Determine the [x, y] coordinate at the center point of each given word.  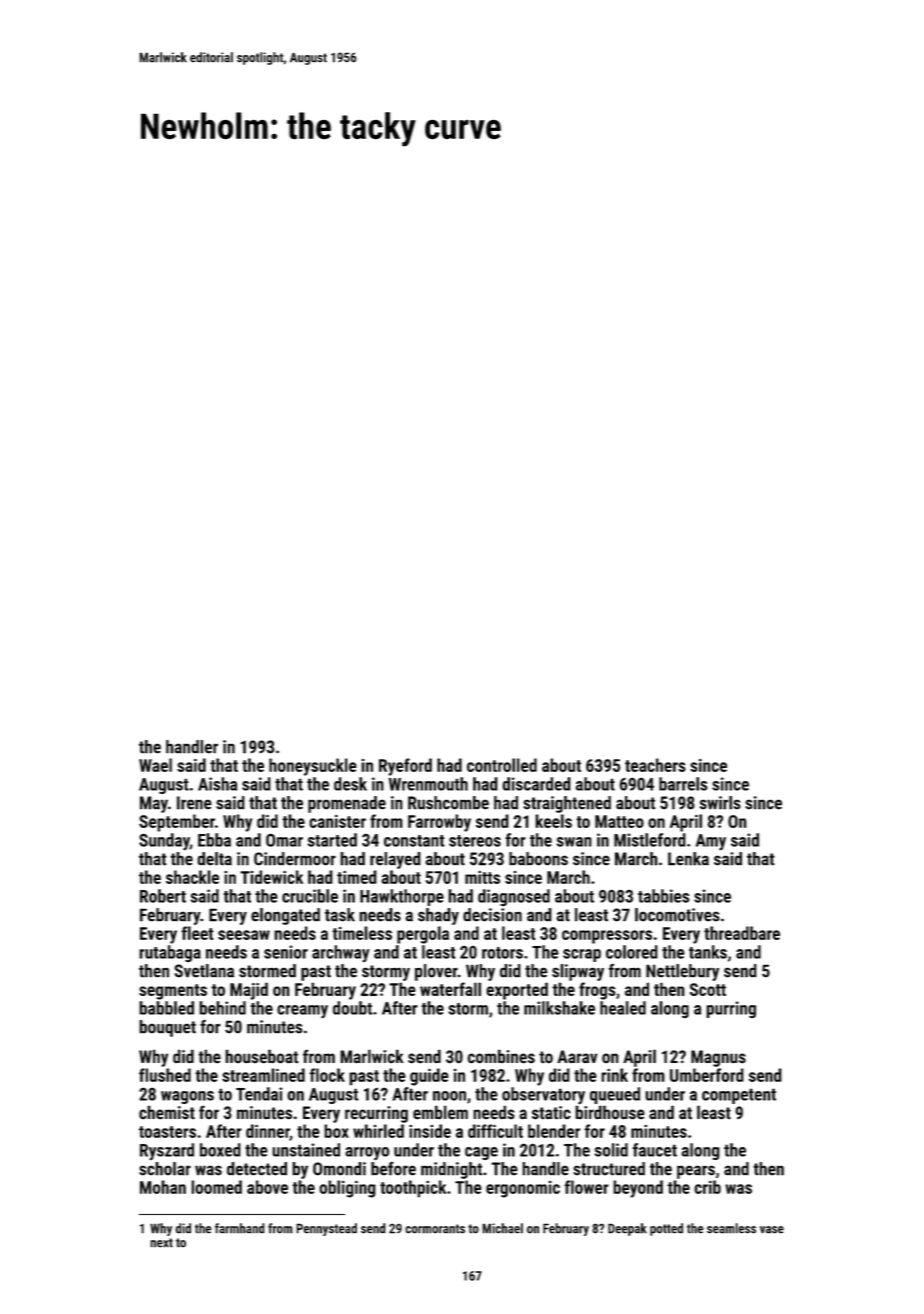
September [177, 823]
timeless [362, 933]
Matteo [619, 821]
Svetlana [204, 971]
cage [481, 1153]
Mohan [163, 1187]
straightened [567, 804]
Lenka [688, 859]
